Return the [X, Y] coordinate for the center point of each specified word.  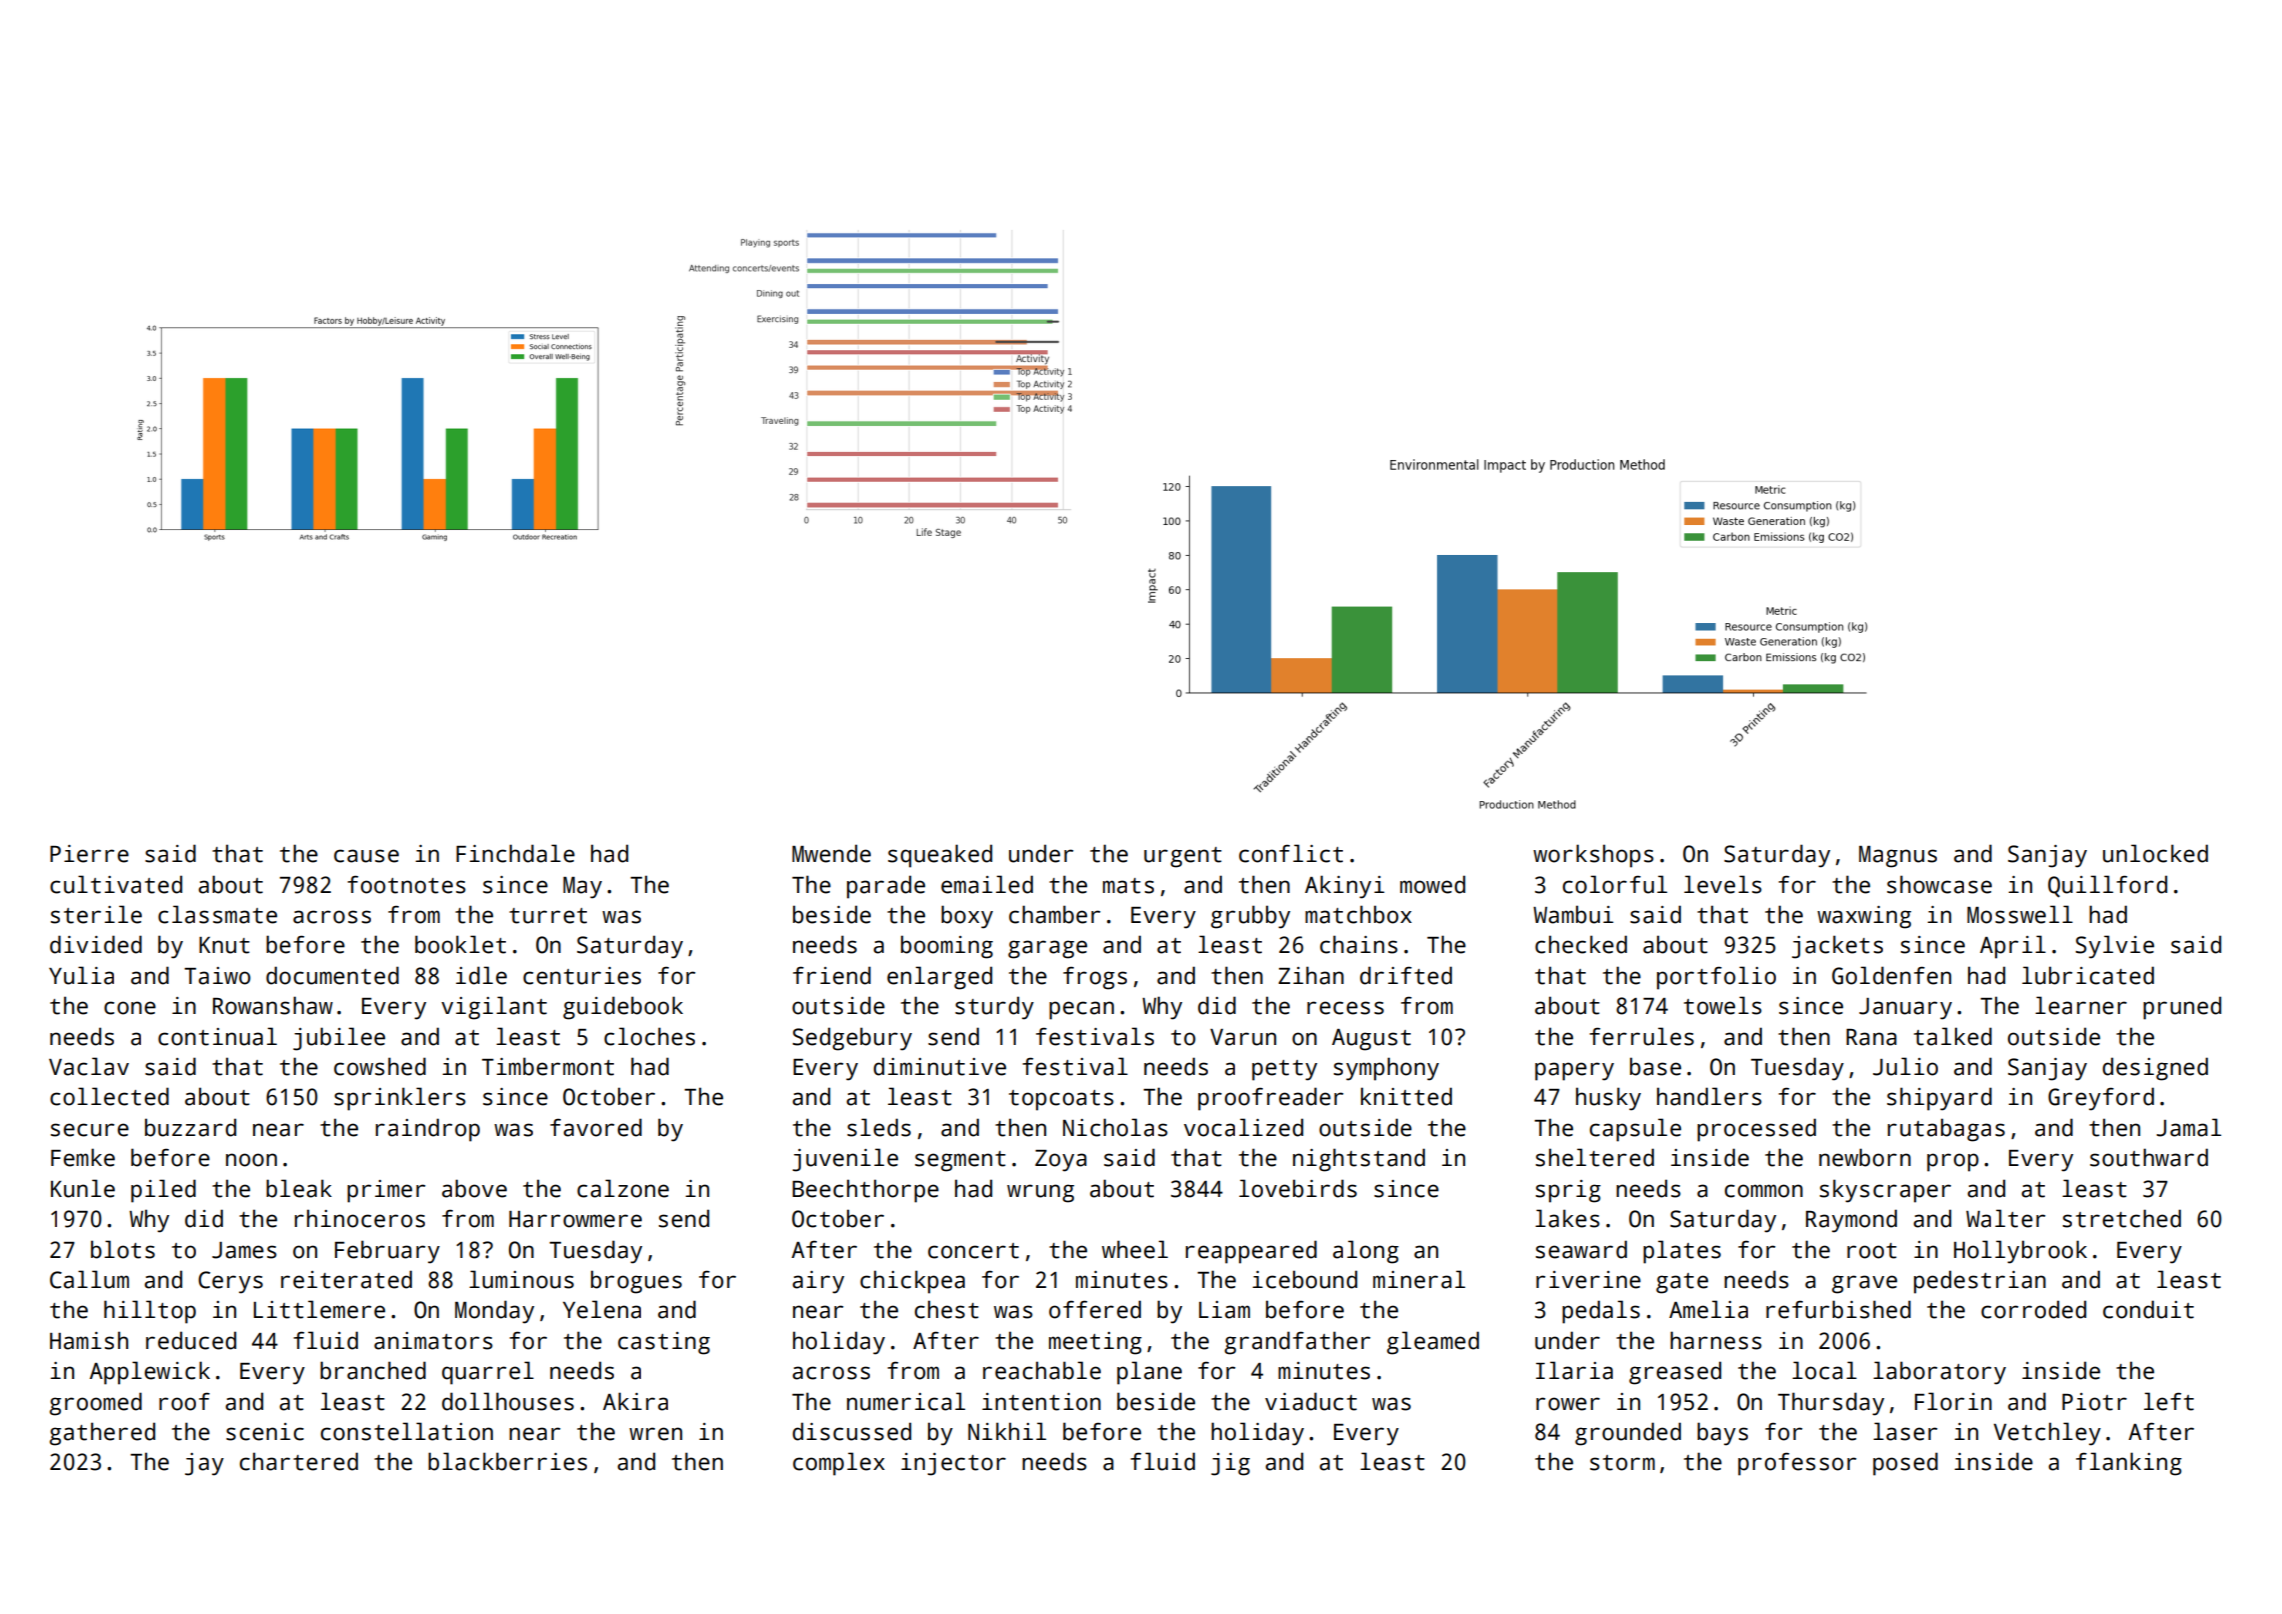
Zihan [1311, 975]
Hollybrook [2020, 1252]
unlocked [2155, 853]
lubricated [2088, 975]
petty [1284, 1070]
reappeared [1251, 1252]
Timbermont [548, 1066]
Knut [224, 945]
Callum [89, 1279]
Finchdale [515, 853]
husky [1608, 1099]
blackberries [507, 1461]
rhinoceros [360, 1218]
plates [1682, 1252]
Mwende [831, 853]
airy [818, 1282]
